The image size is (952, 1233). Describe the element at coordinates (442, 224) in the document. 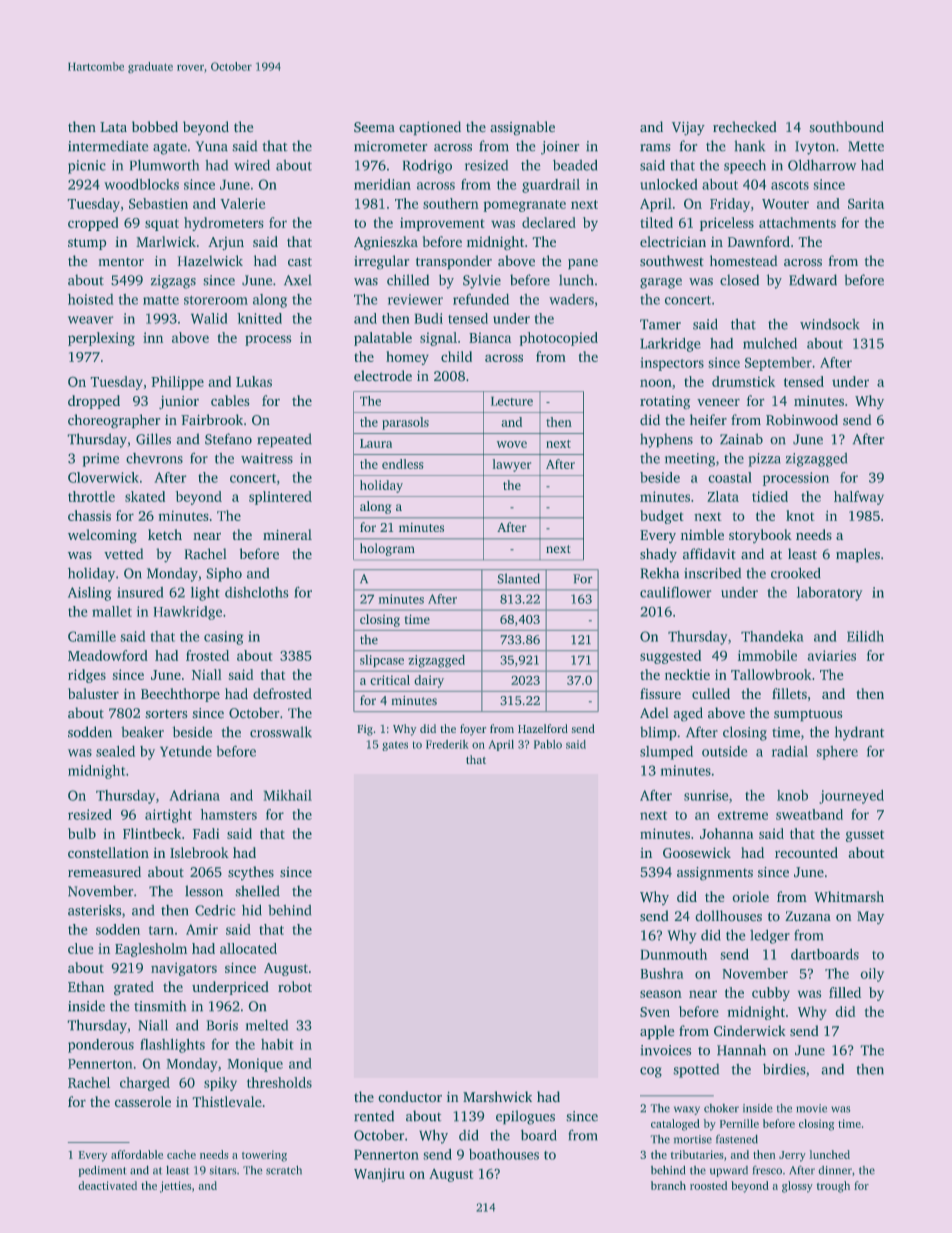

I see `improvement` at that location.
